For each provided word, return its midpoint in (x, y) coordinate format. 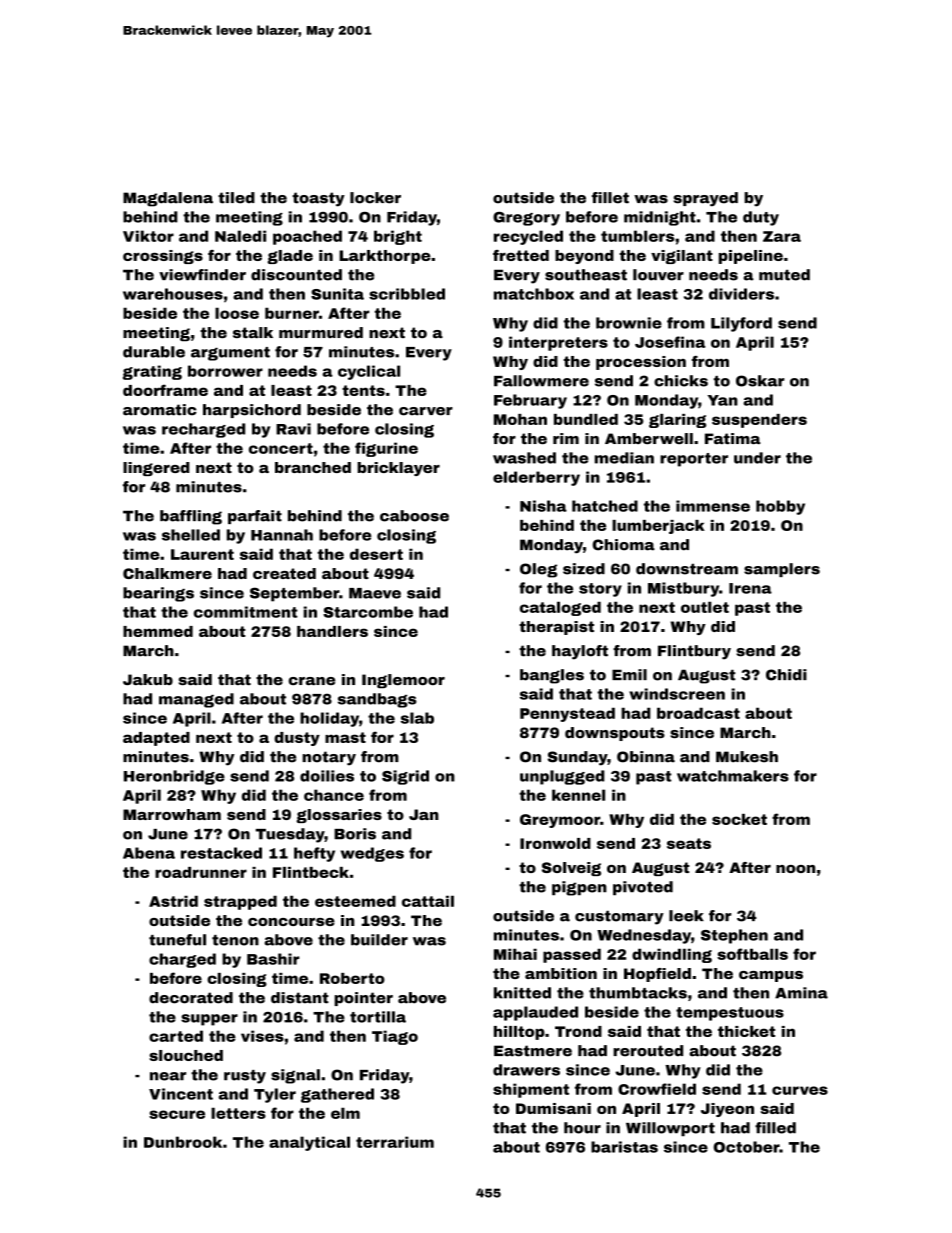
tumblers (637, 236)
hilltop (519, 1033)
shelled (191, 535)
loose (237, 313)
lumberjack (658, 527)
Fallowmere (541, 381)
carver (426, 411)
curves (800, 1090)
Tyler (275, 1095)
